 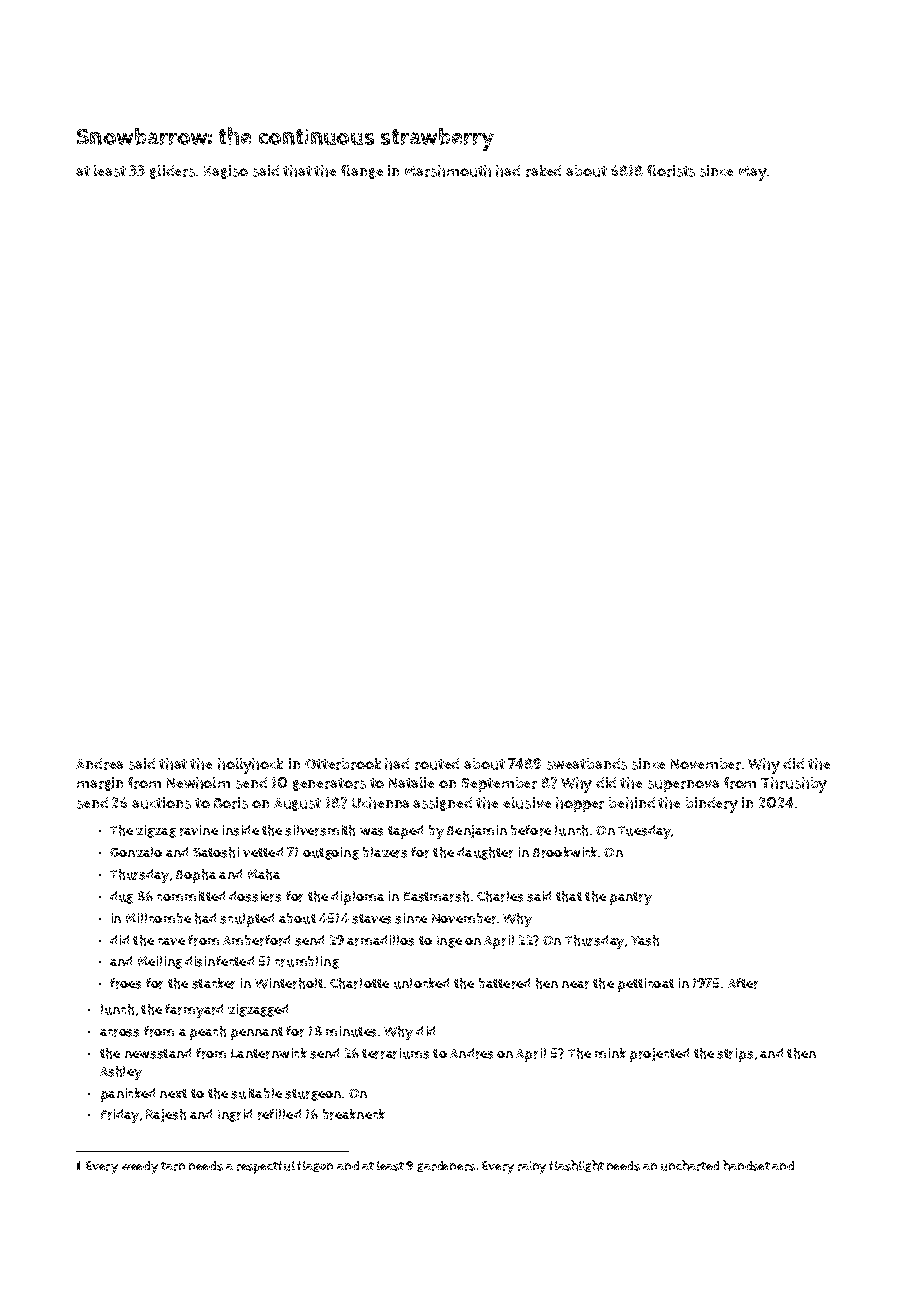 I want to click on Kagiso, so click(x=226, y=172).
